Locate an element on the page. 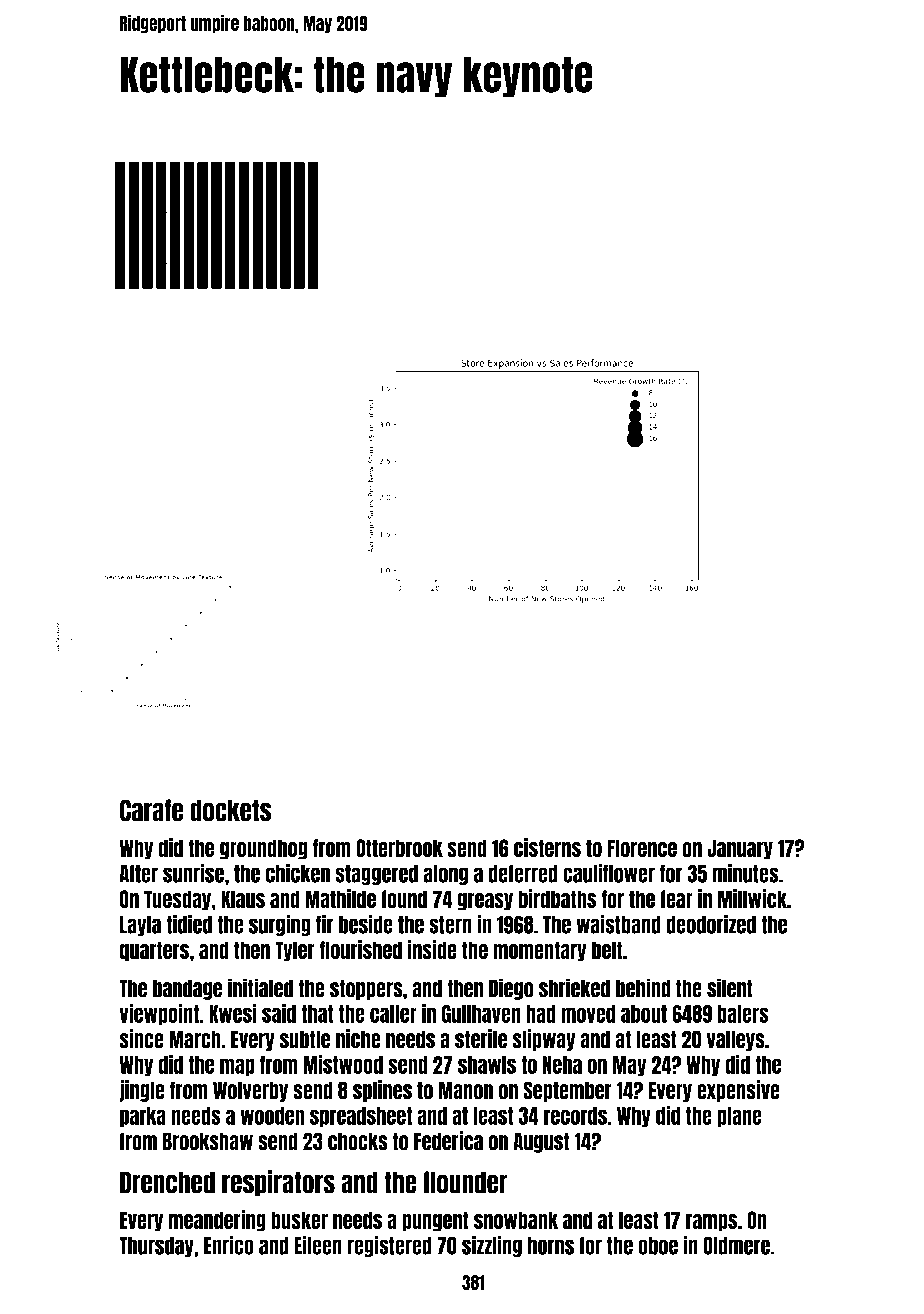 The image size is (924, 1314). groundhog is located at coordinates (264, 849).
